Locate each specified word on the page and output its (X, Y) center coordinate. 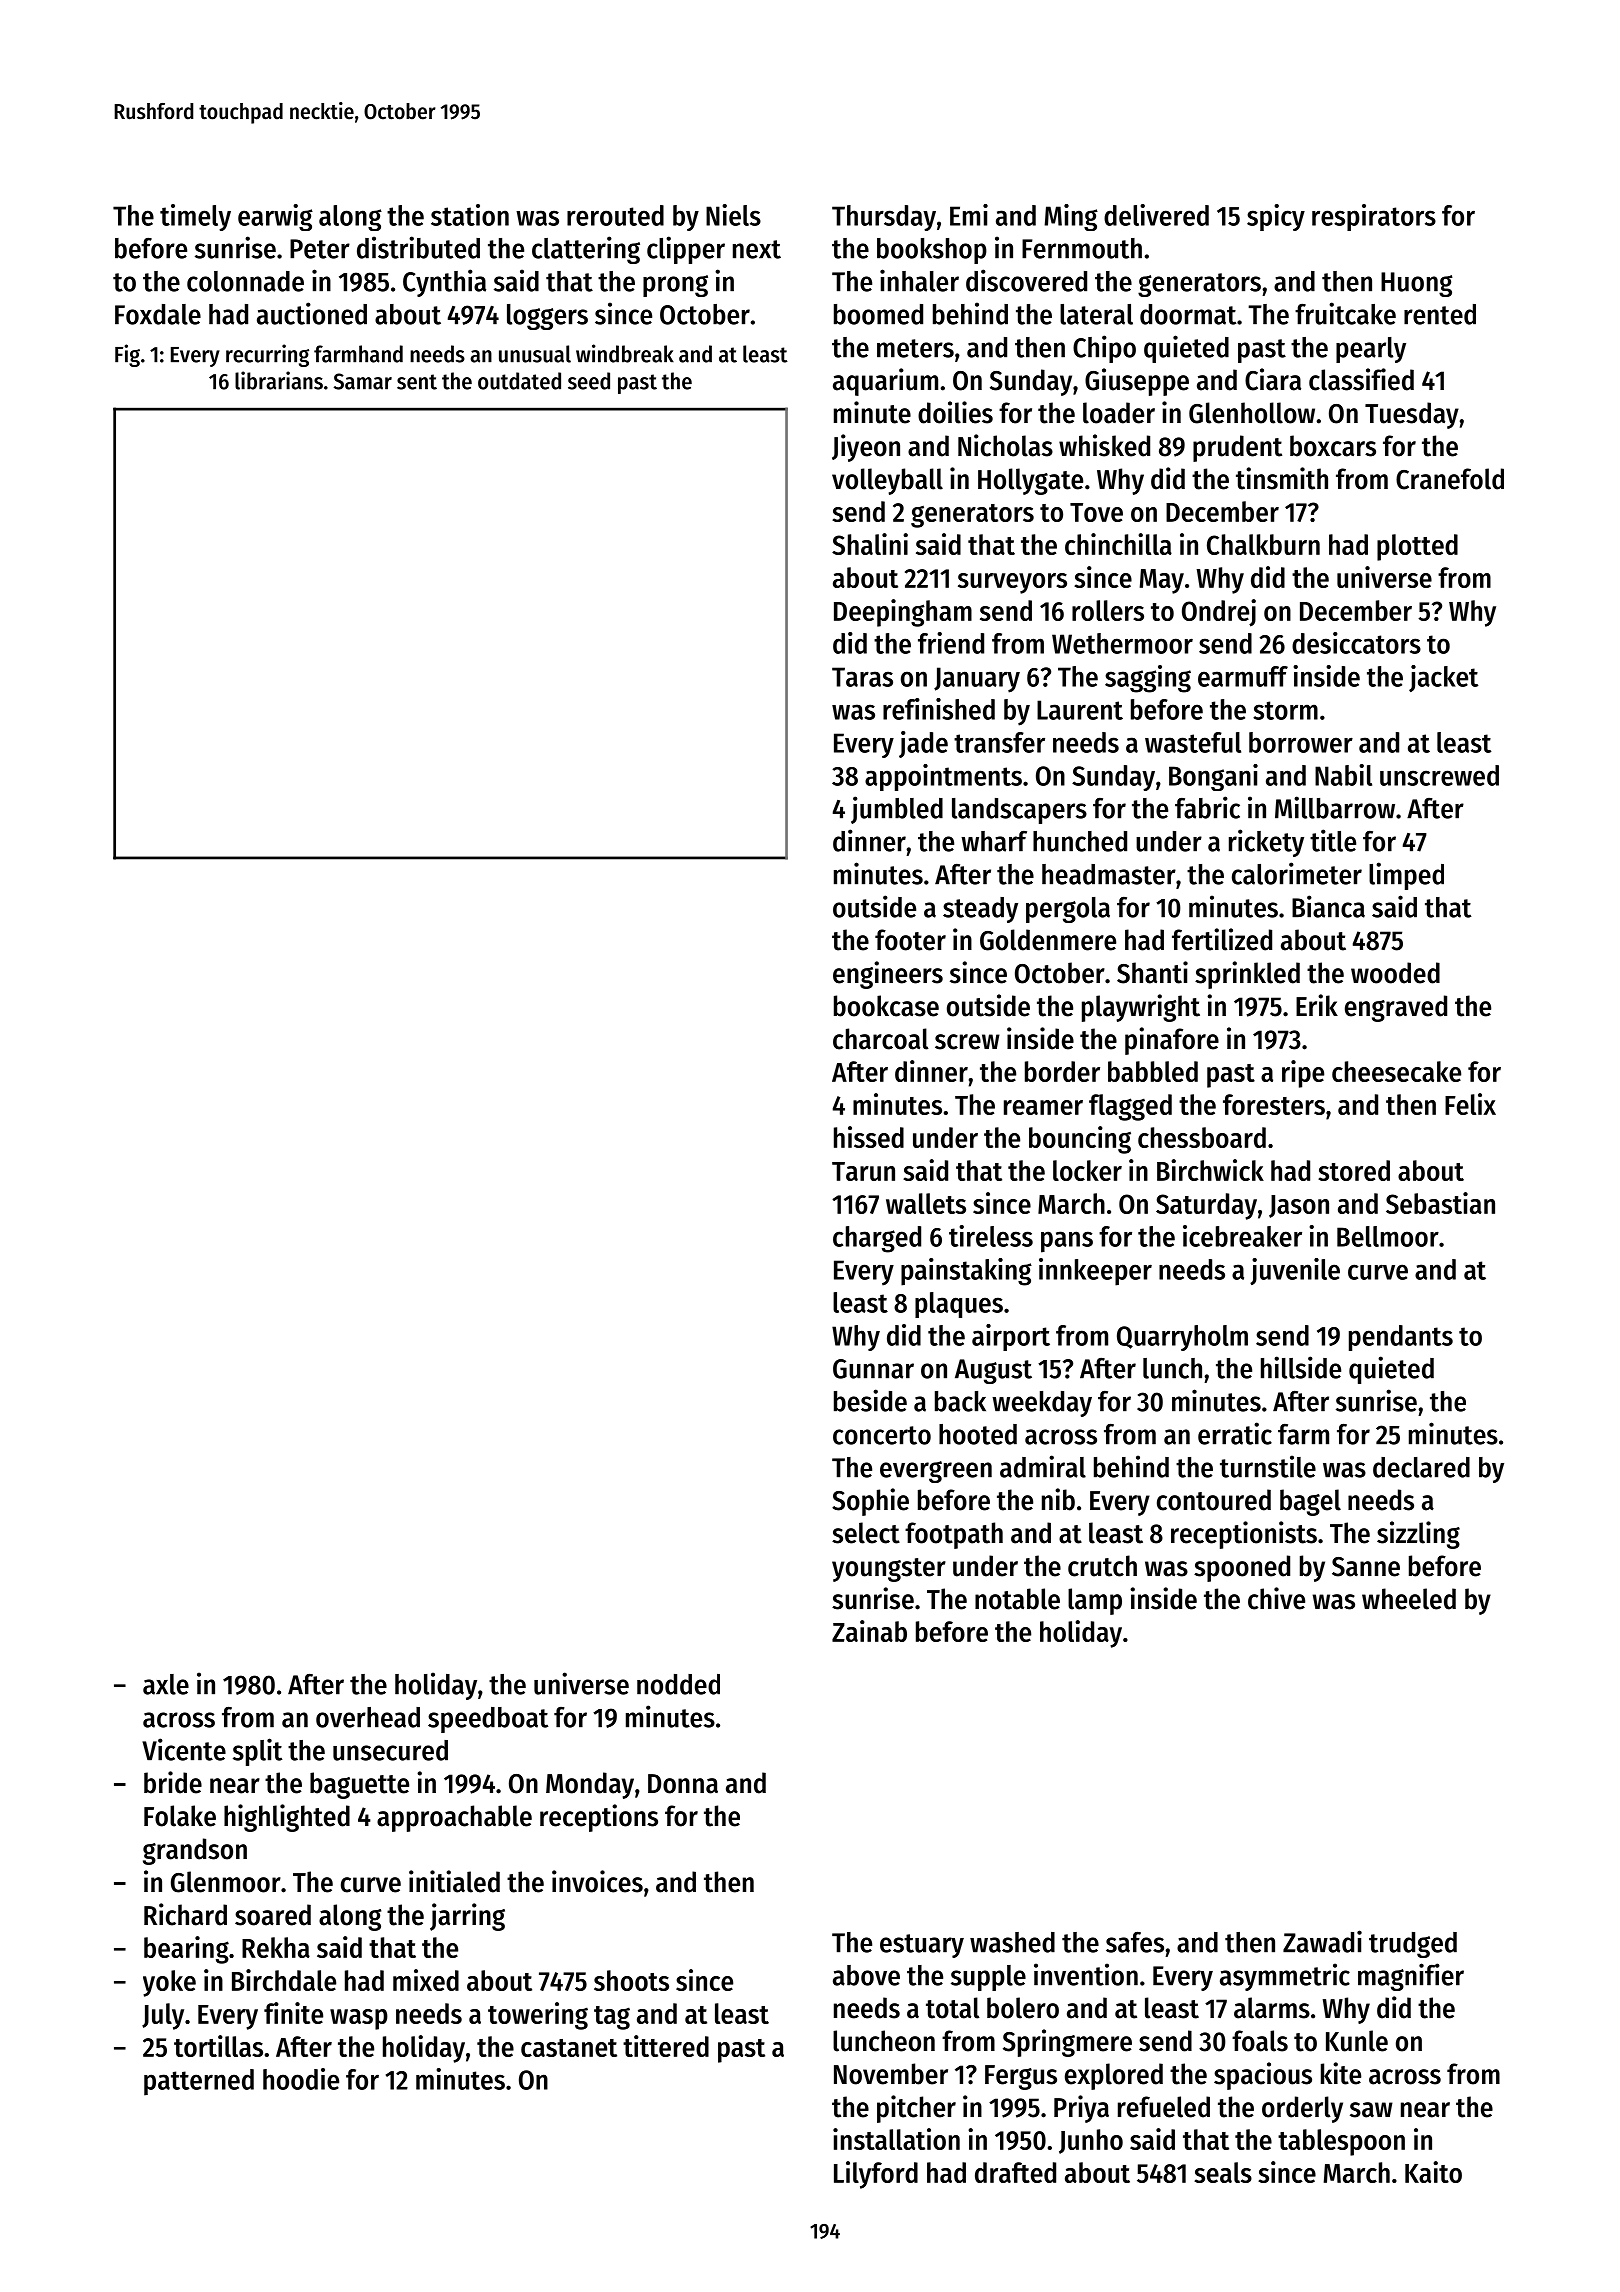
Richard (185, 1914)
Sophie (870, 1502)
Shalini (870, 544)
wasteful (1193, 742)
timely (195, 217)
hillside (1301, 1367)
